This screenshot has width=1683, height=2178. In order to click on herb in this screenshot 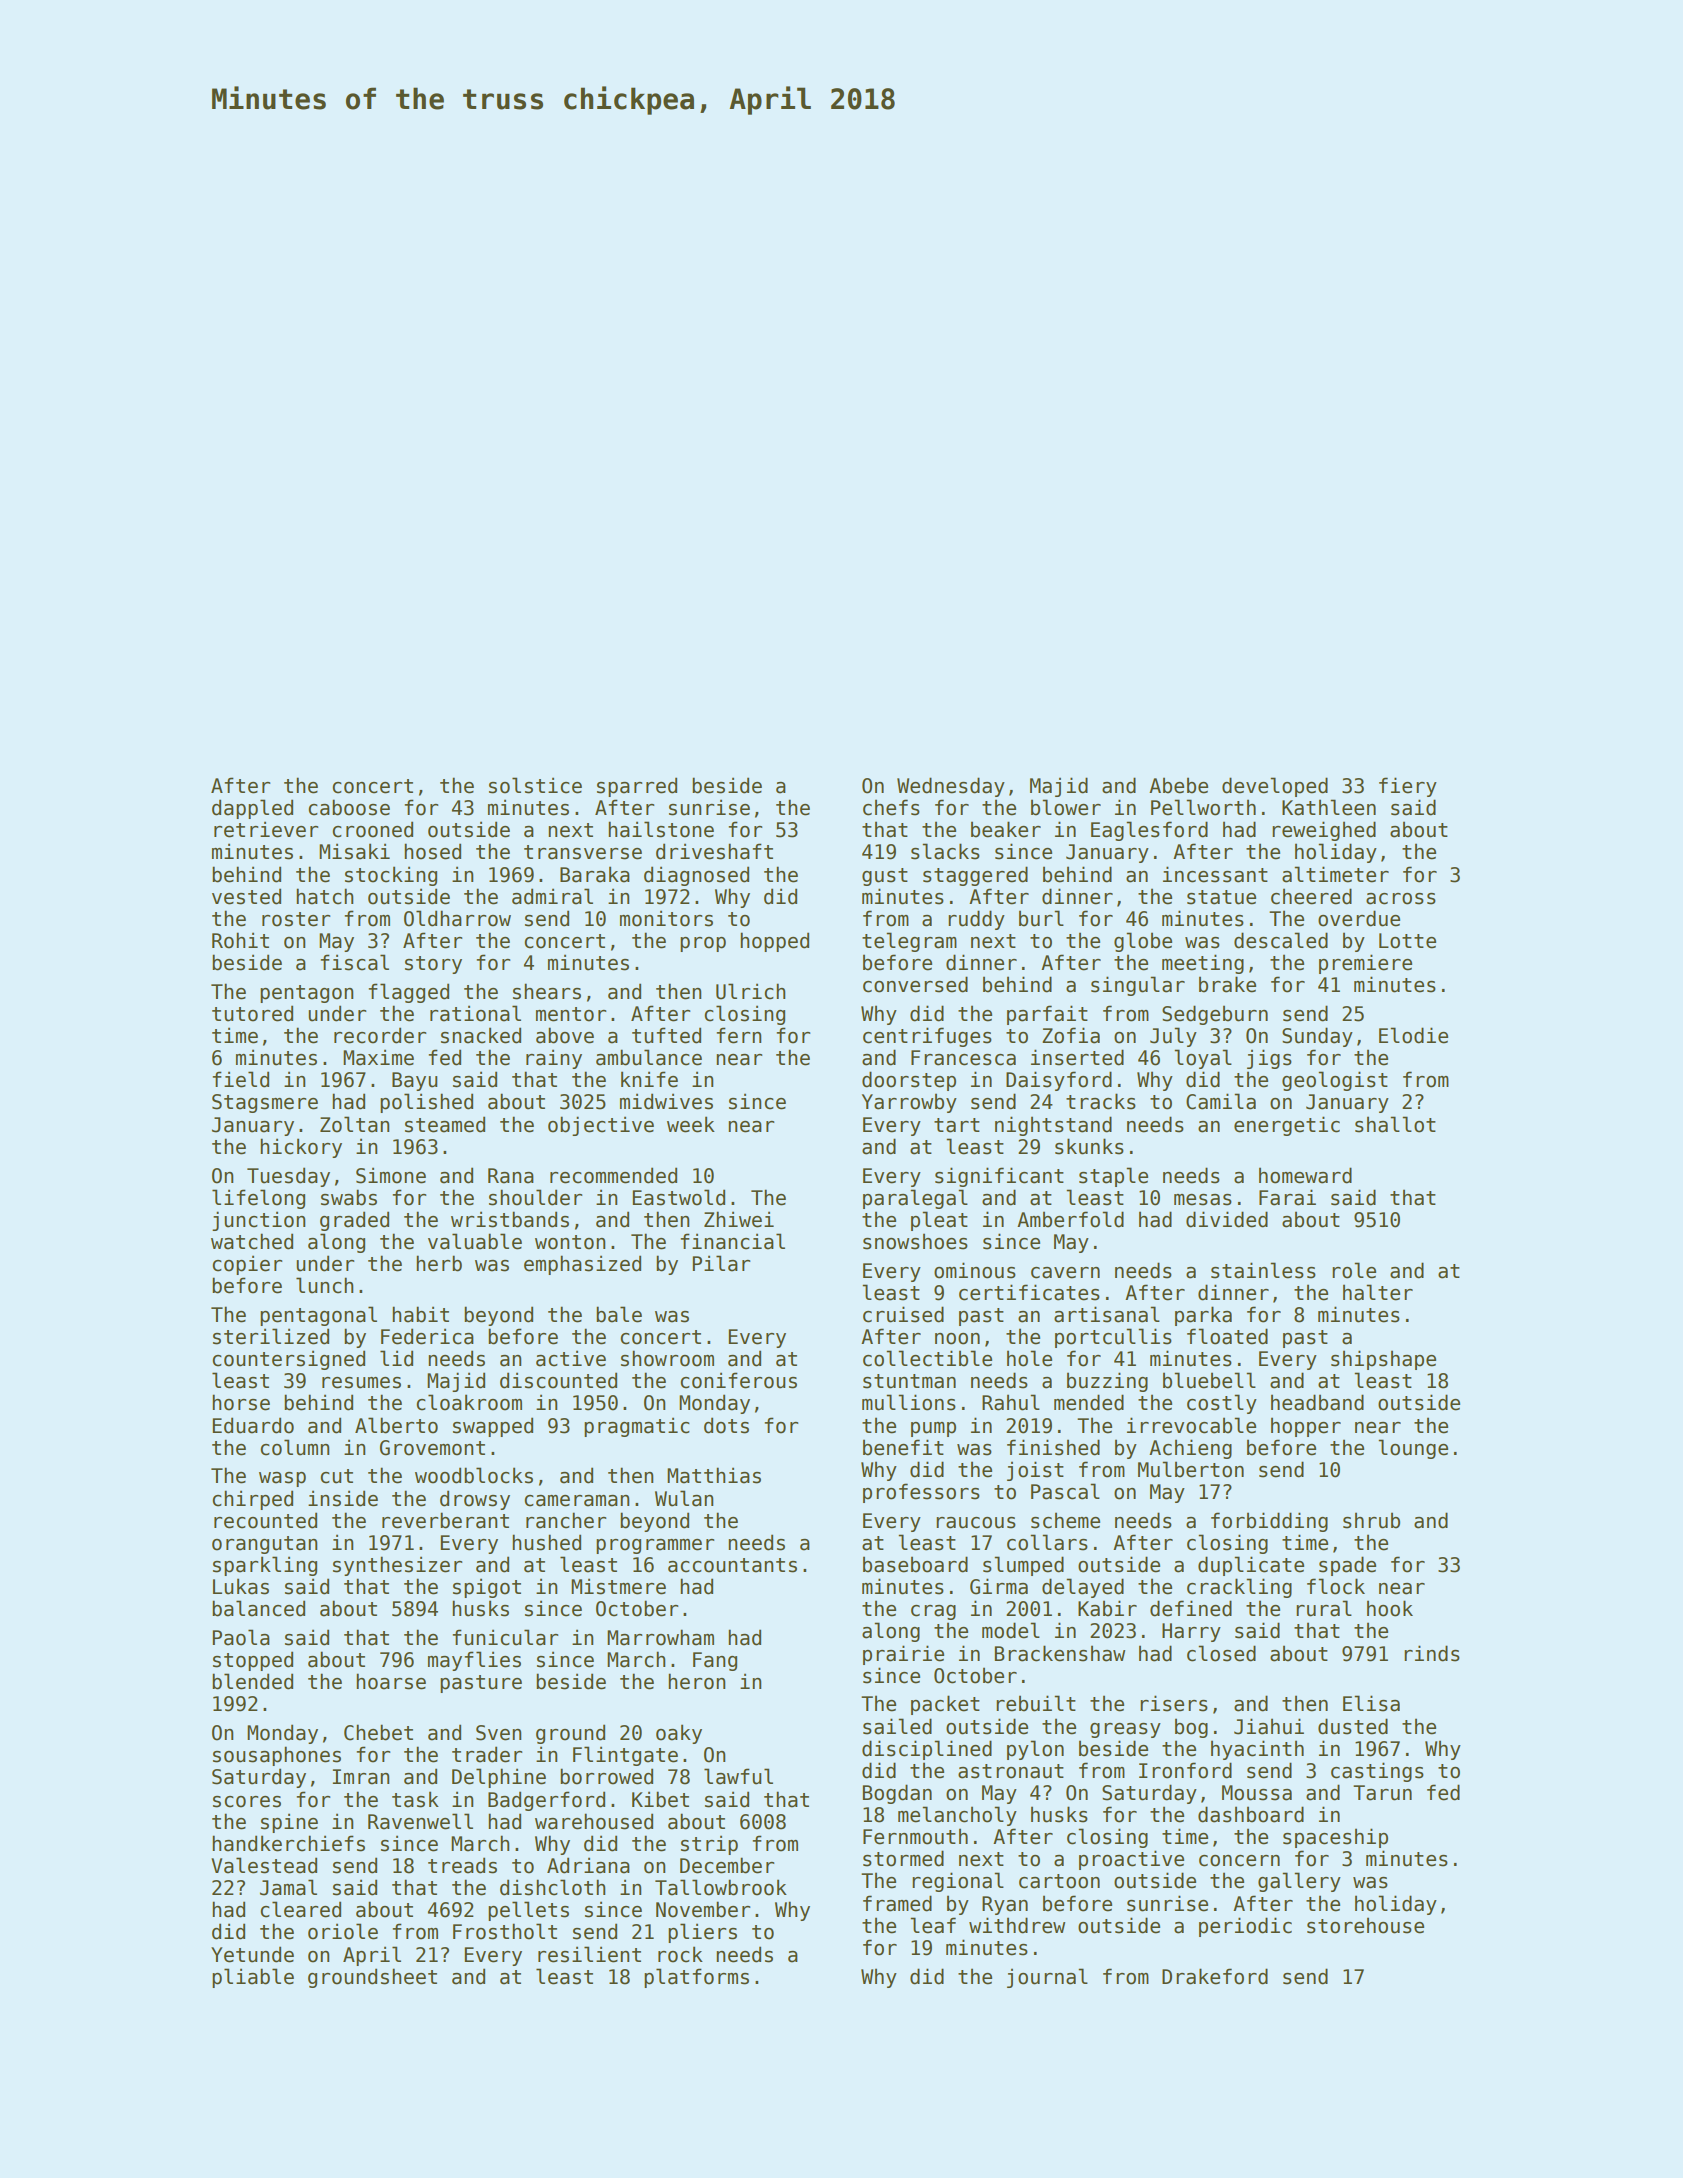, I will do `click(439, 1263)`.
